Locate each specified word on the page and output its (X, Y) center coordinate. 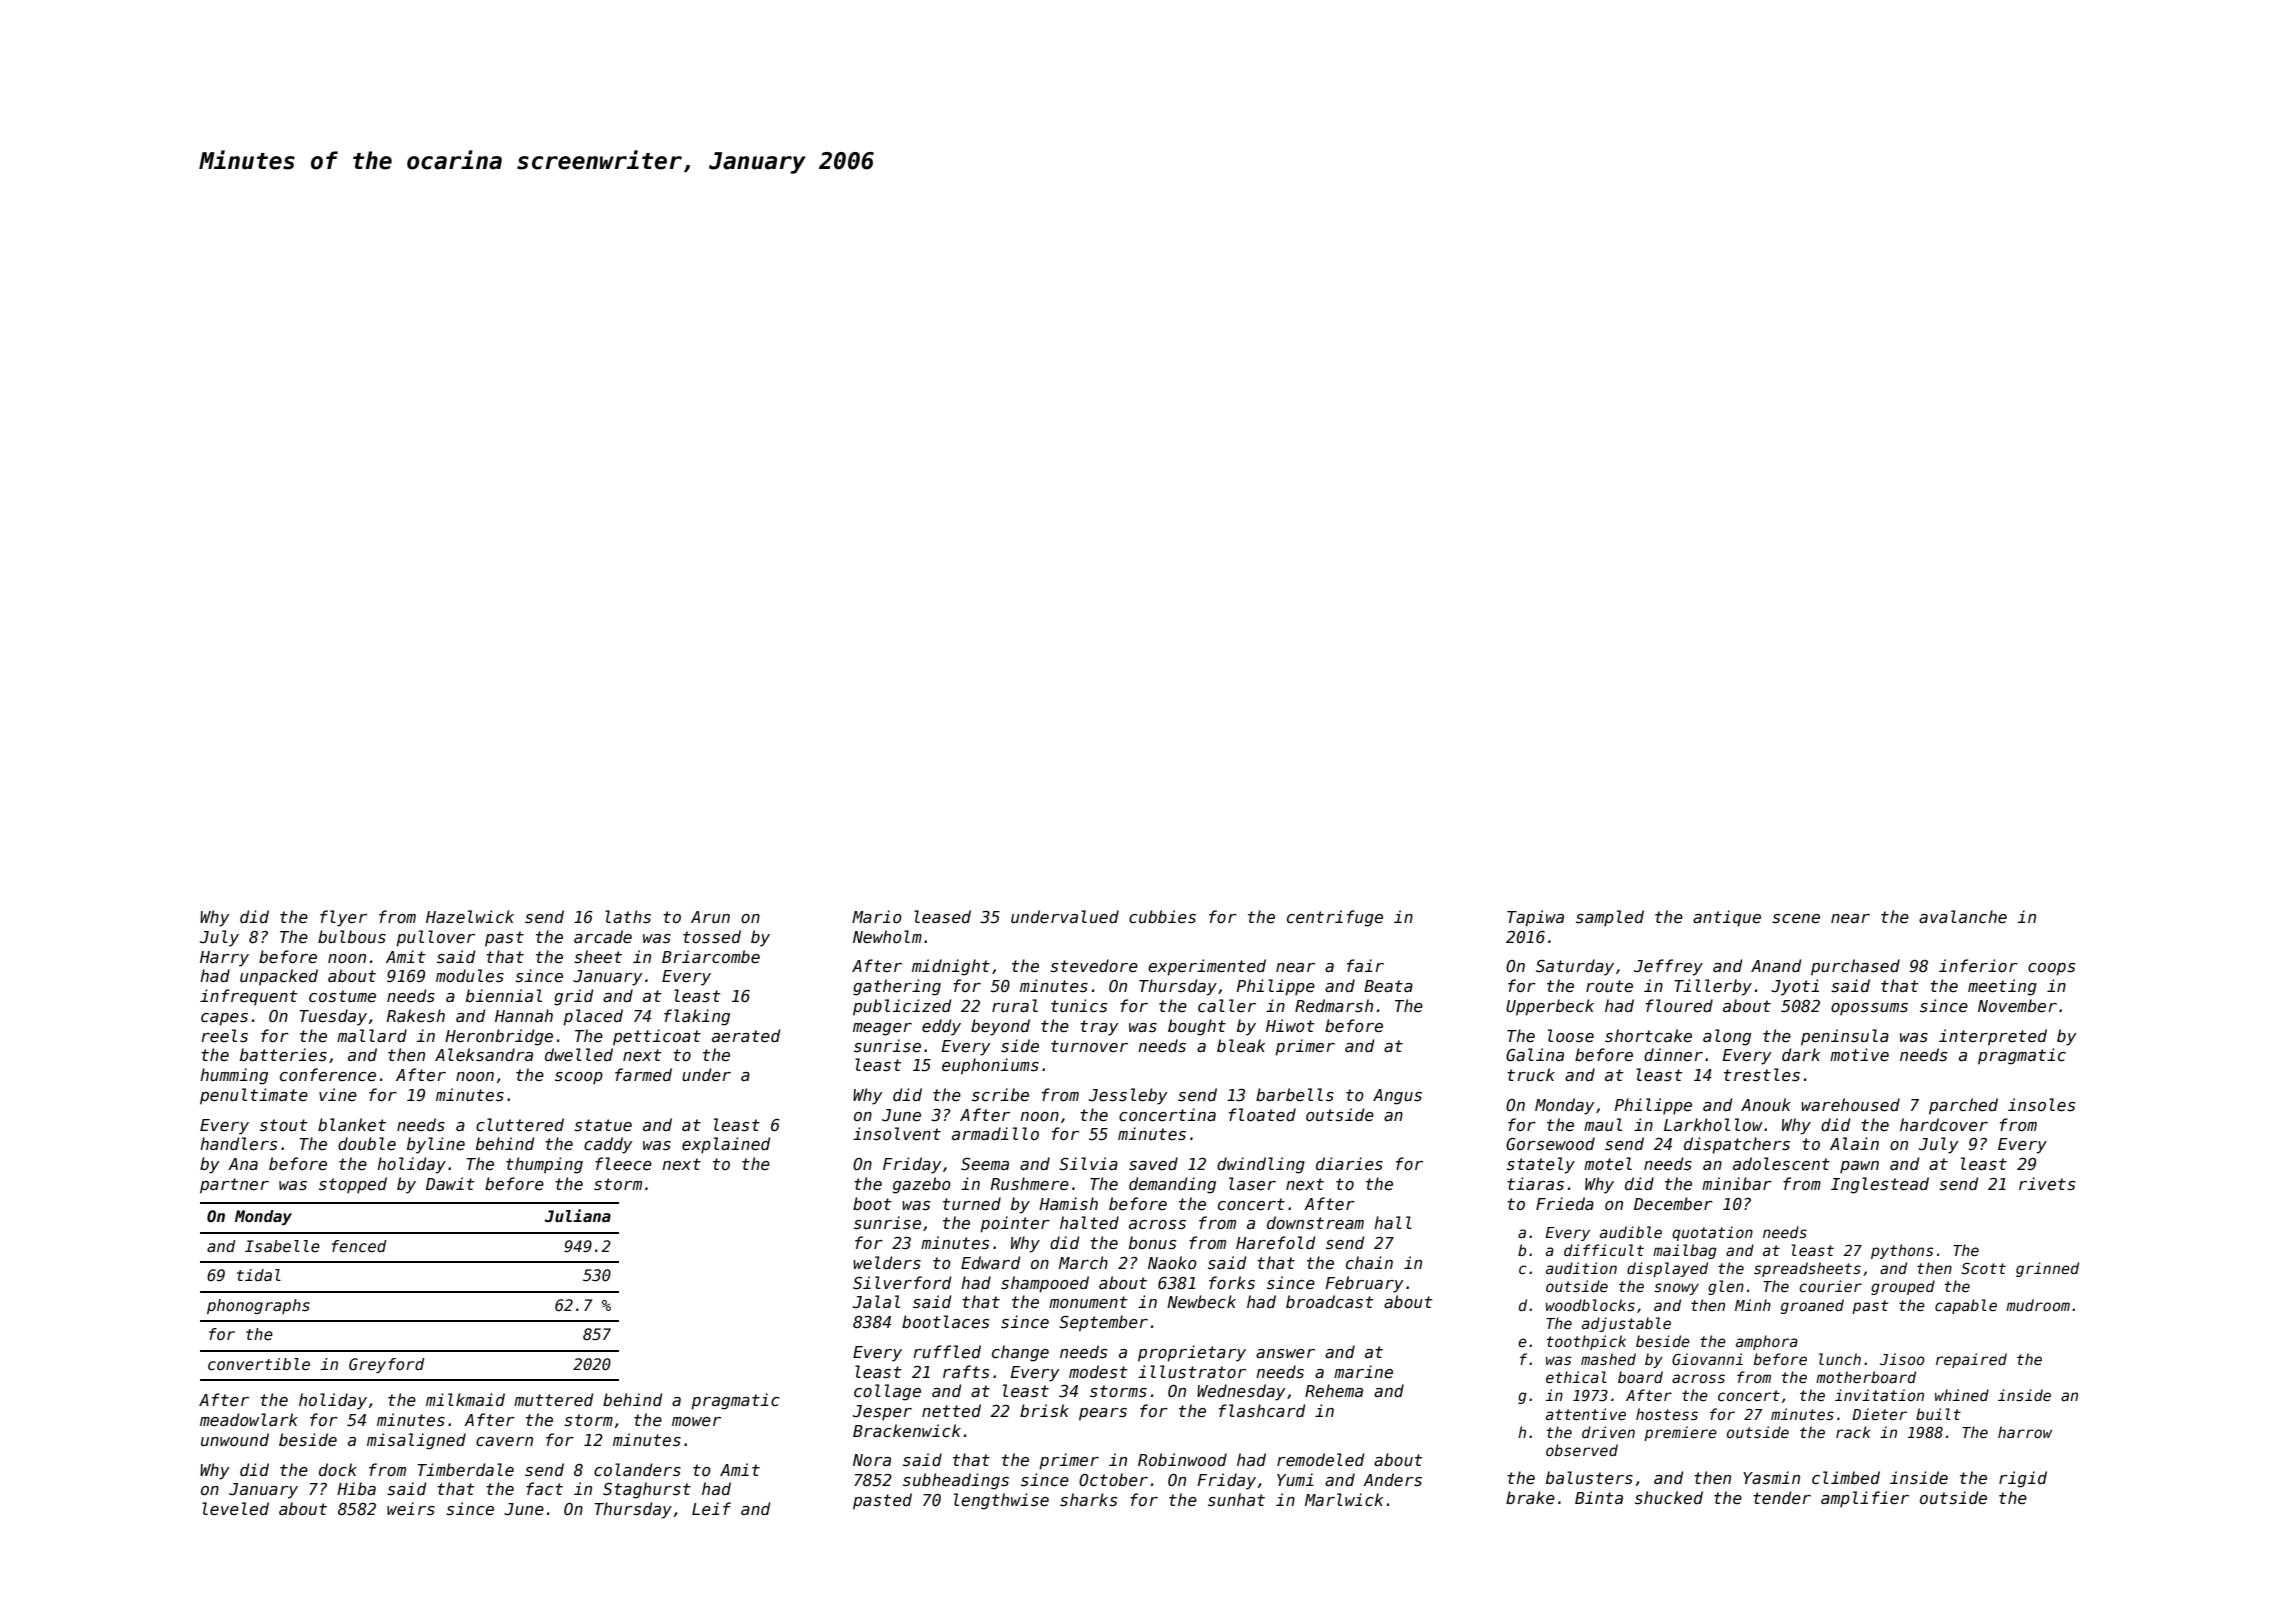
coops (2051, 969)
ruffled (947, 1351)
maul (1603, 1124)
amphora (1767, 1342)
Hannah (524, 1015)
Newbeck (1201, 1301)
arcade (603, 936)
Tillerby (1713, 987)
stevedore (1094, 966)
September (1103, 1323)
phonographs (258, 1306)
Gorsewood (1550, 1144)
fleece (623, 1163)
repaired (1971, 1360)
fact (544, 1488)
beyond (1000, 1027)
